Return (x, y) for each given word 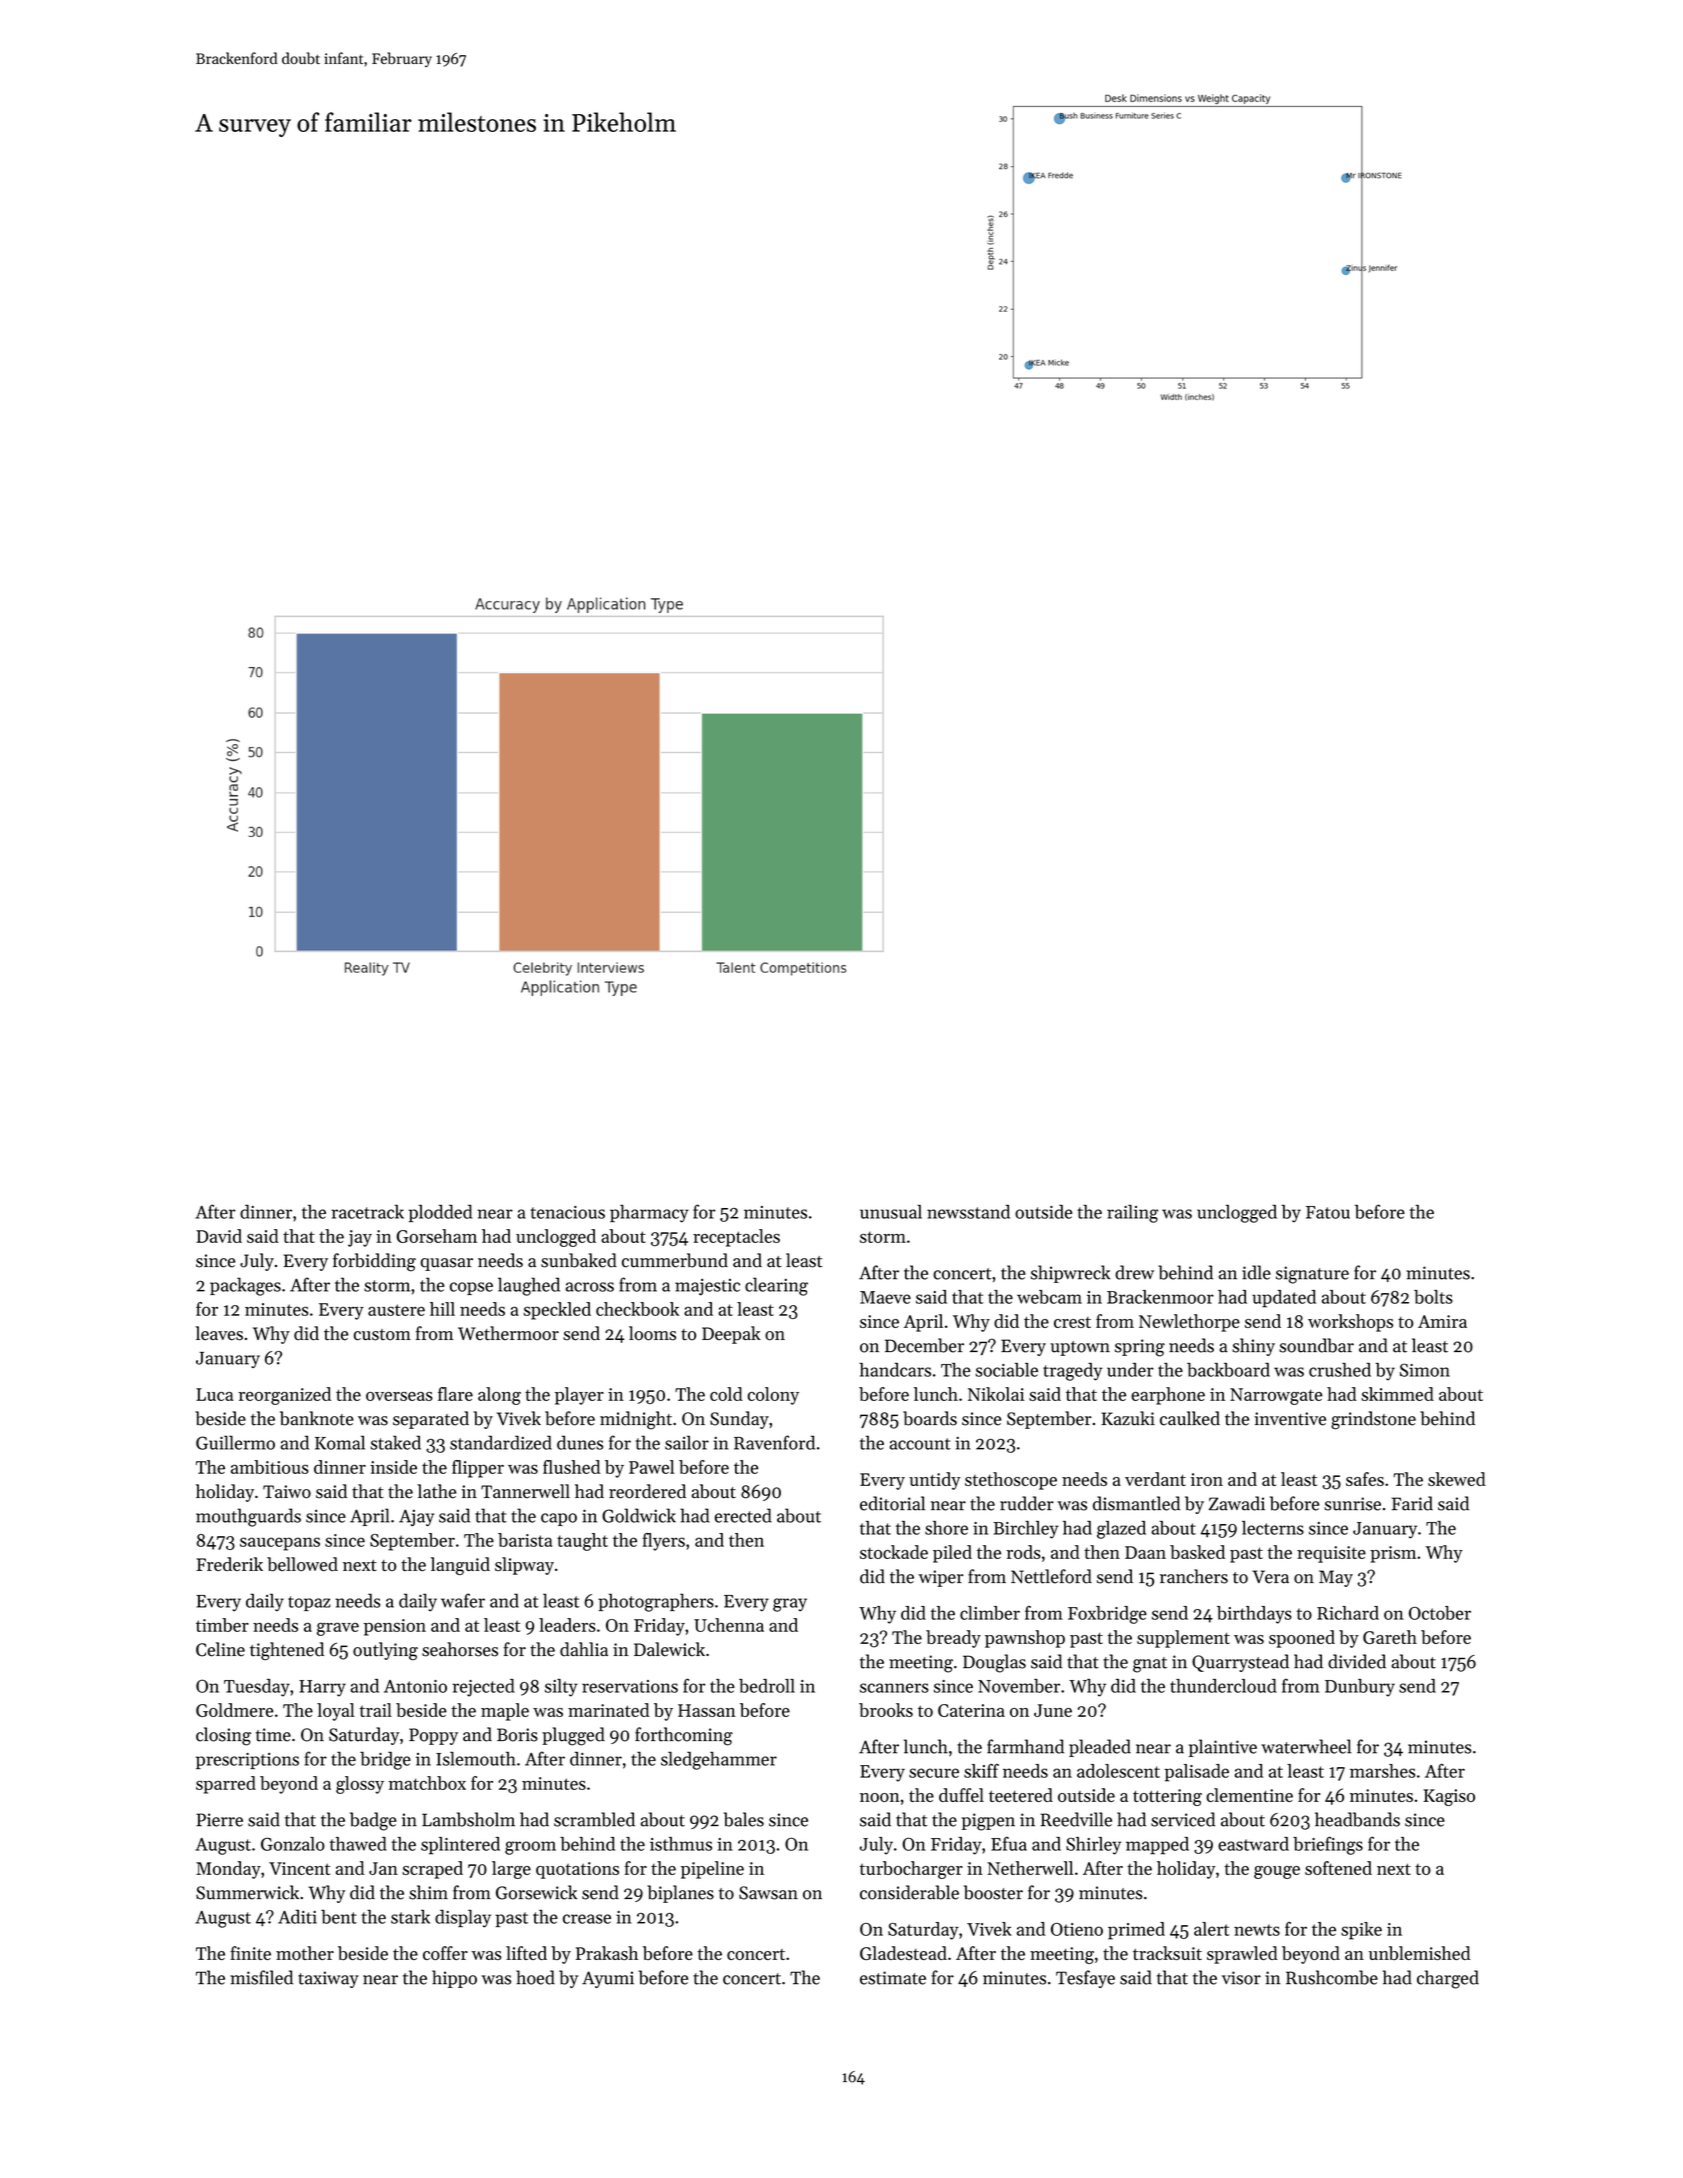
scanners (894, 1688)
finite (250, 1953)
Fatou (1328, 1212)
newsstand (968, 1212)
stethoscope (1011, 1481)
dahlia (584, 1649)
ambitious (270, 1467)
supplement (1183, 1639)
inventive (1290, 1419)
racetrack (367, 1212)
